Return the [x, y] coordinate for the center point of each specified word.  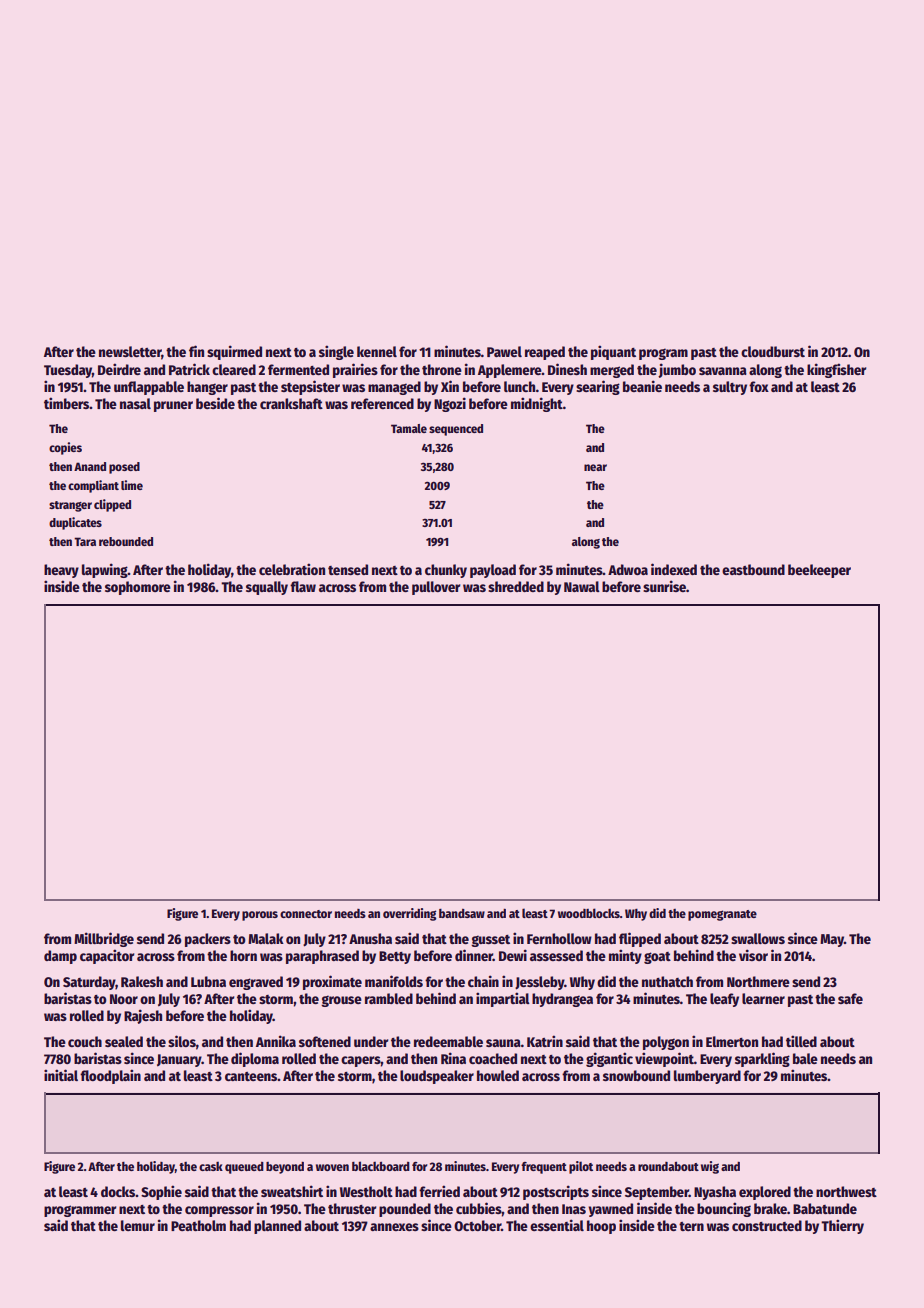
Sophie [161, 1192]
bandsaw [462, 913]
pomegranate [722, 915]
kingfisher [836, 370]
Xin [450, 386]
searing [598, 387]
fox [759, 386]
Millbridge [104, 939]
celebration [292, 569]
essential [557, 1225]
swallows [758, 938]
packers [208, 940]
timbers [66, 403]
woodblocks [589, 913]
